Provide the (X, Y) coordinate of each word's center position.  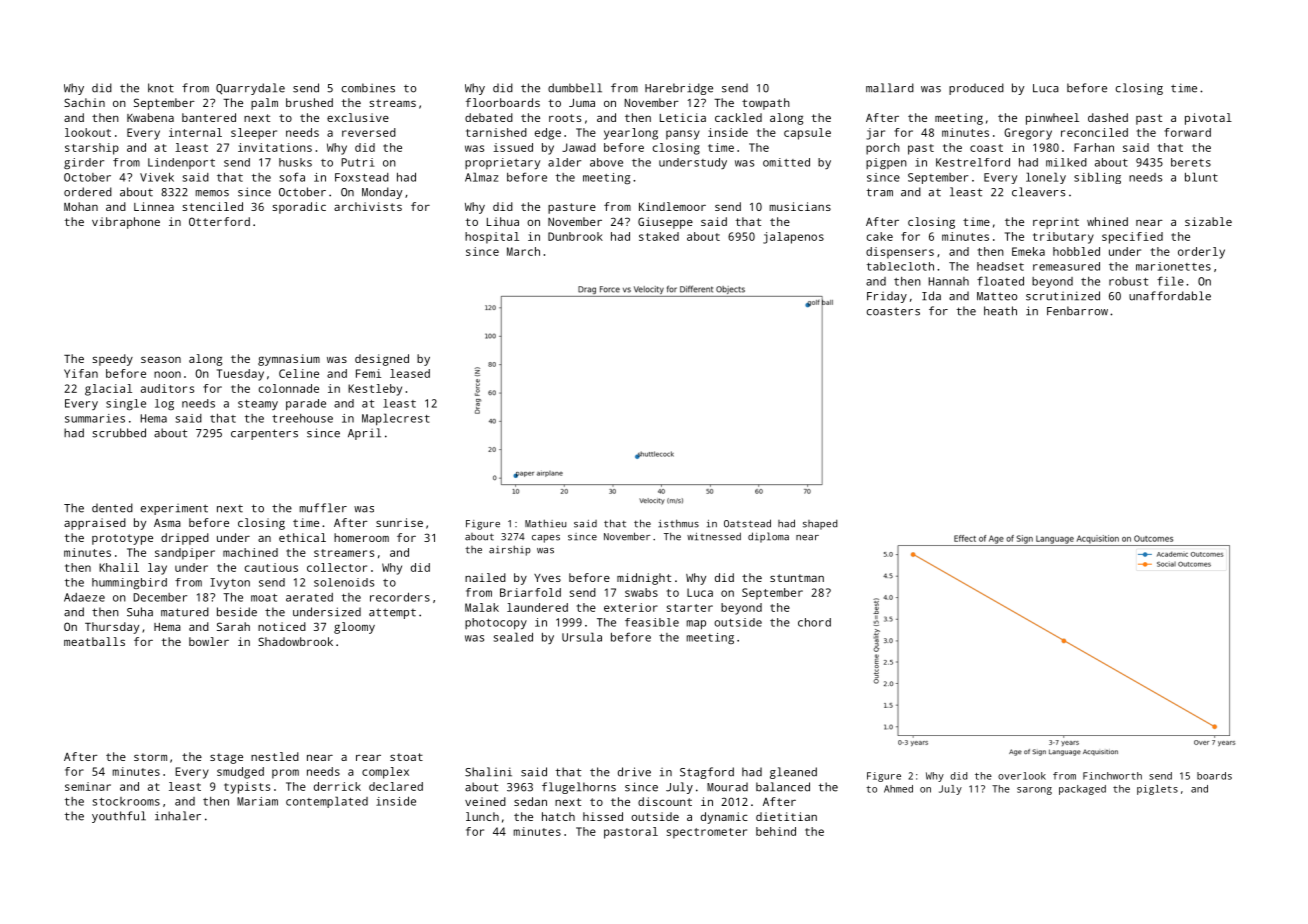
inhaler (178, 816)
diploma (768, 537)
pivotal (1208, 119)
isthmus (678, 523)
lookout (88, 132)
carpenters (264, 434)
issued (513, 147)
